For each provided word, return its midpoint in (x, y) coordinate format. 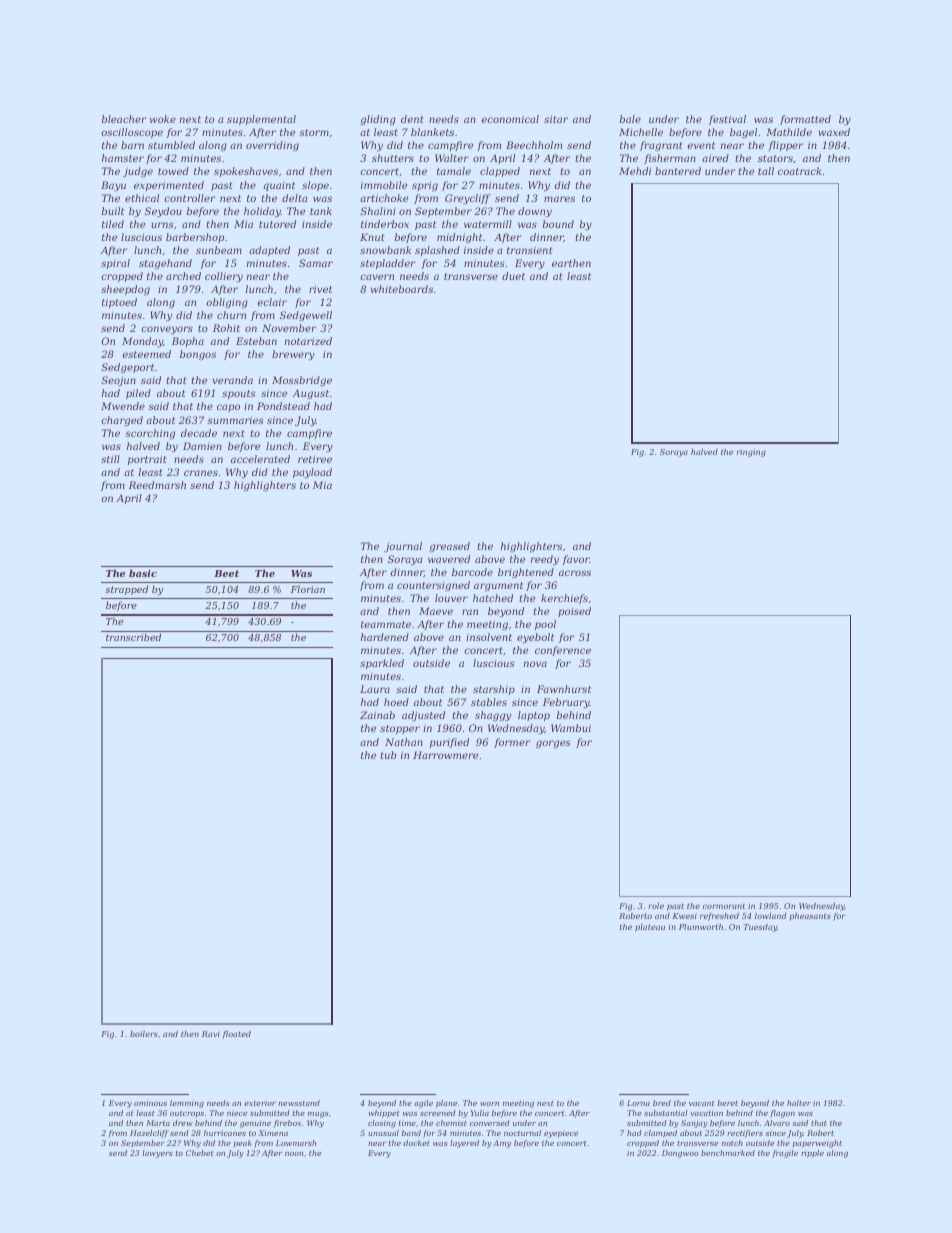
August (311, 394)
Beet (226, 573)
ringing (751, 453)
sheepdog (125, 290)
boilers (144, 1034)
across (575, 573)
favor (576, 560)
